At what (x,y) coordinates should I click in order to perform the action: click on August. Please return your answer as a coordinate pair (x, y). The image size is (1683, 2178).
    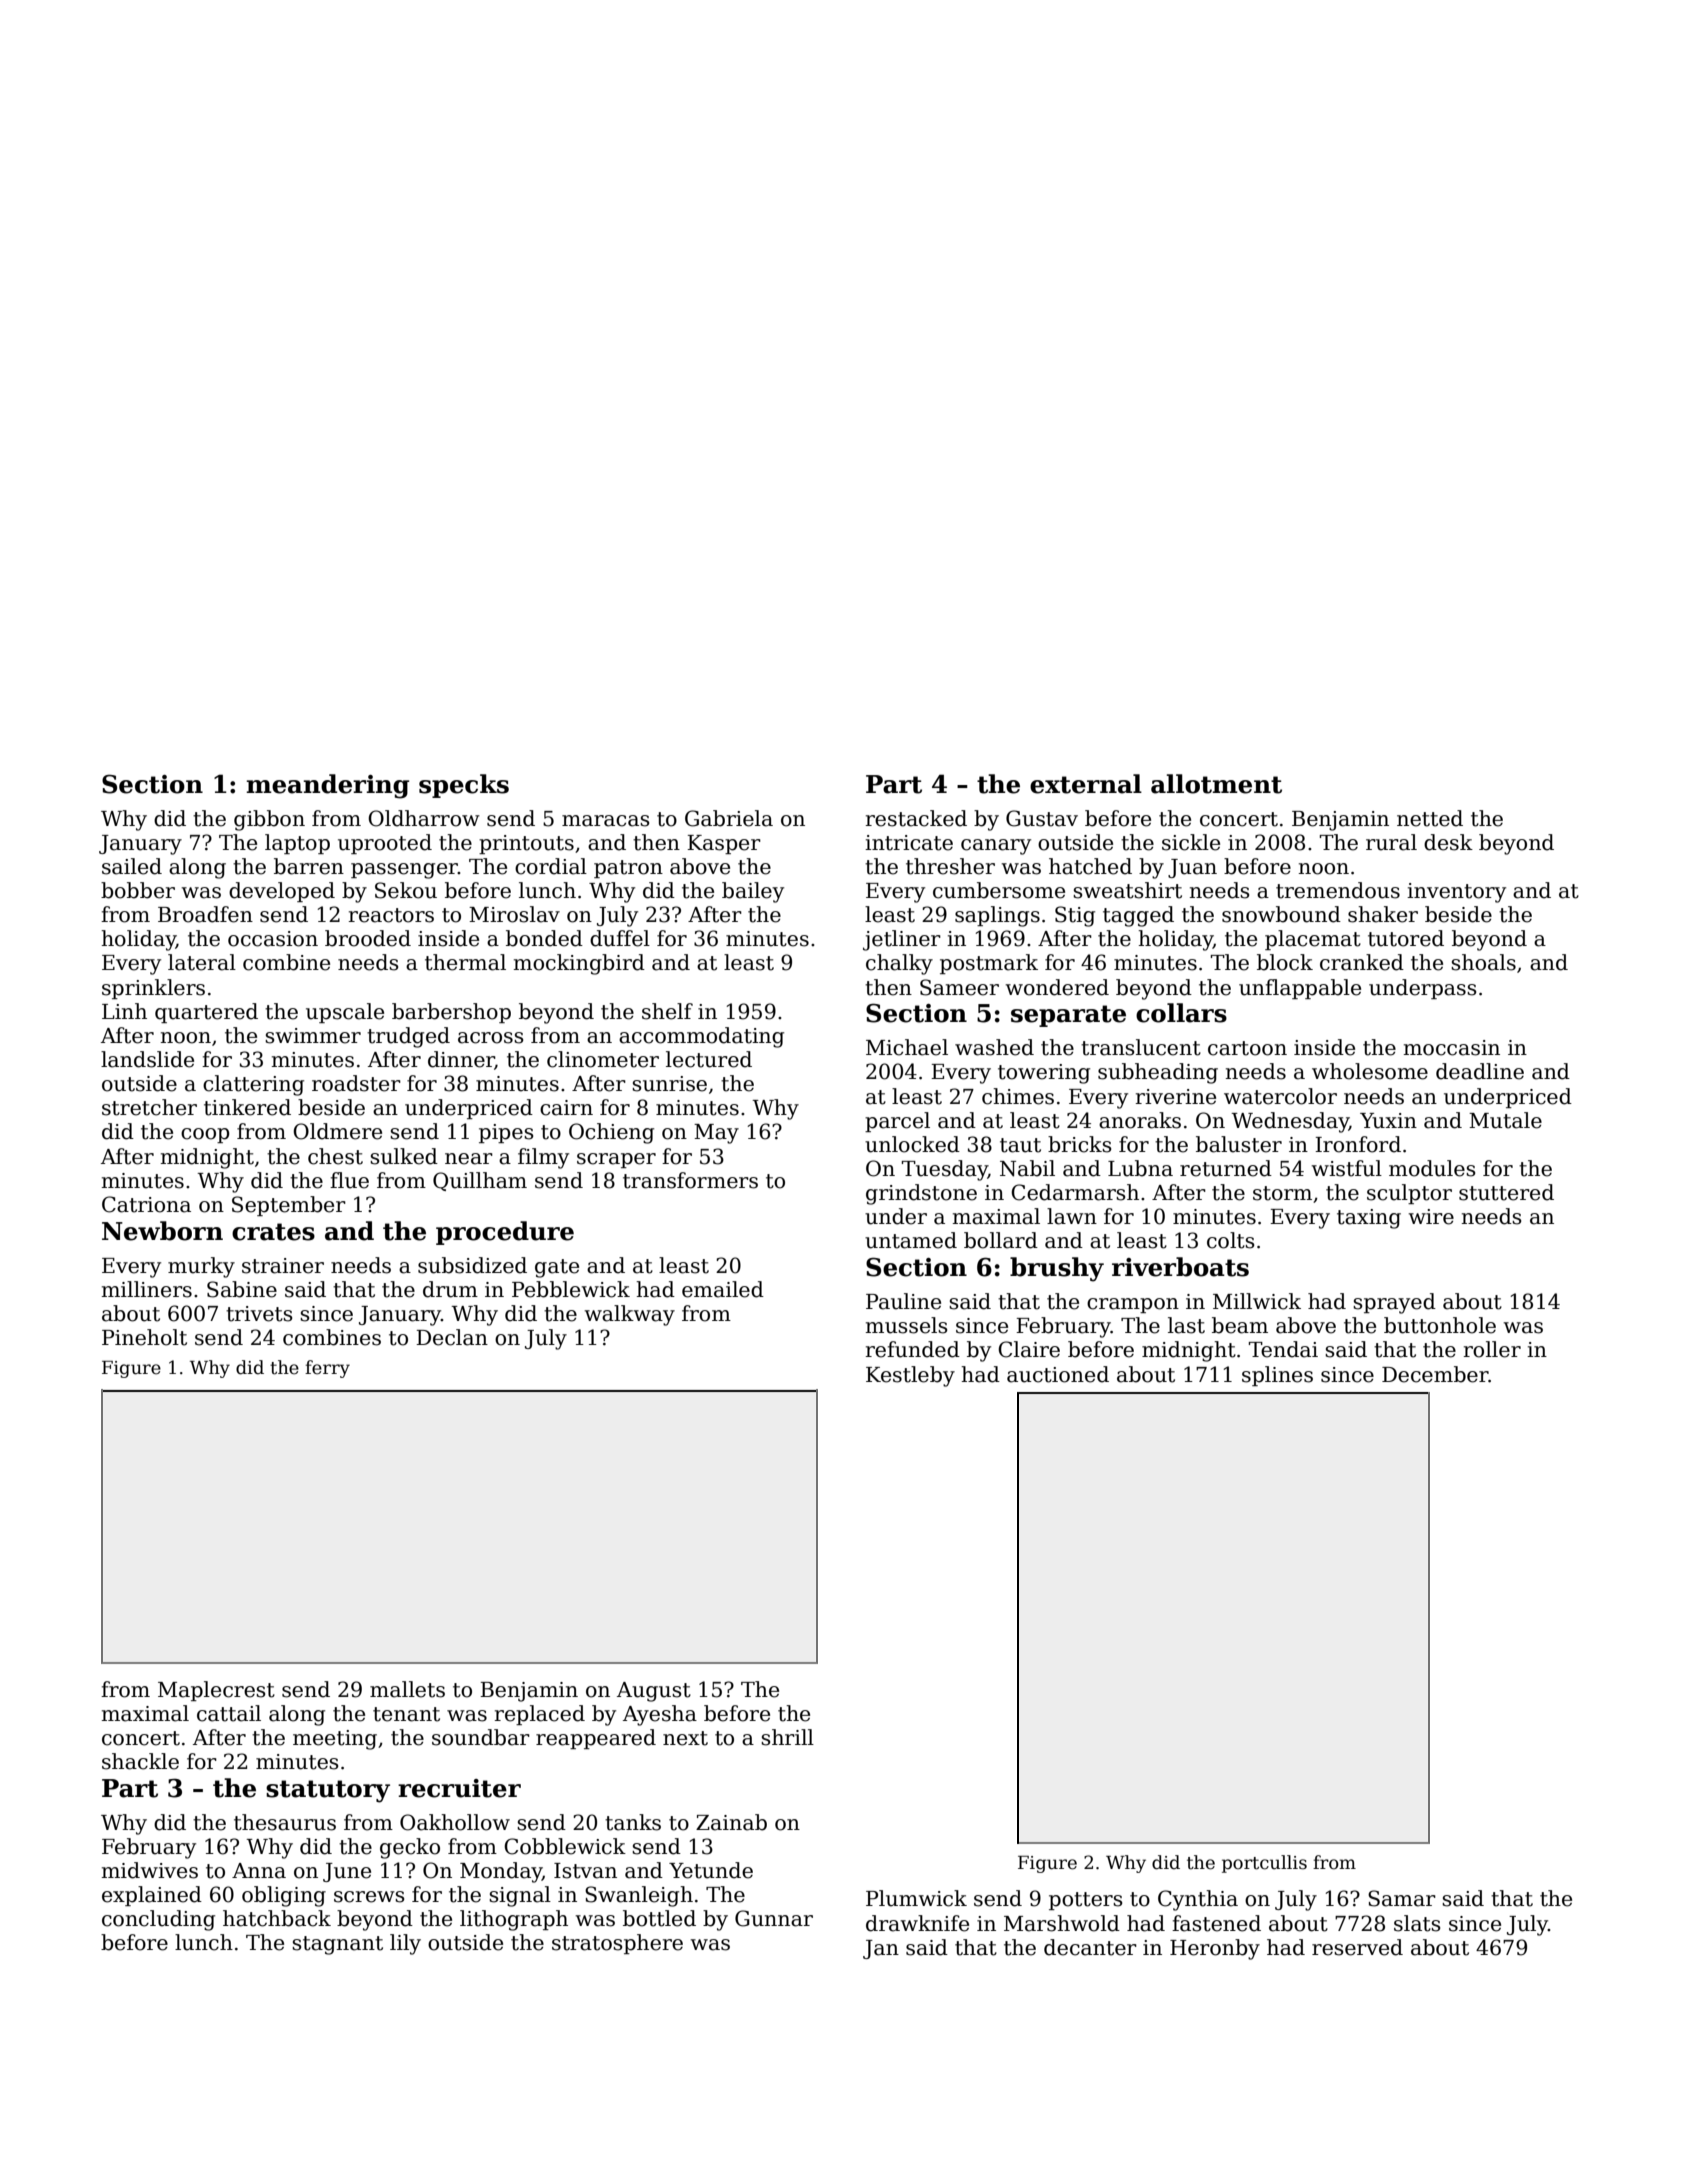
    Looking at the image, I should click on (654, 1692).
